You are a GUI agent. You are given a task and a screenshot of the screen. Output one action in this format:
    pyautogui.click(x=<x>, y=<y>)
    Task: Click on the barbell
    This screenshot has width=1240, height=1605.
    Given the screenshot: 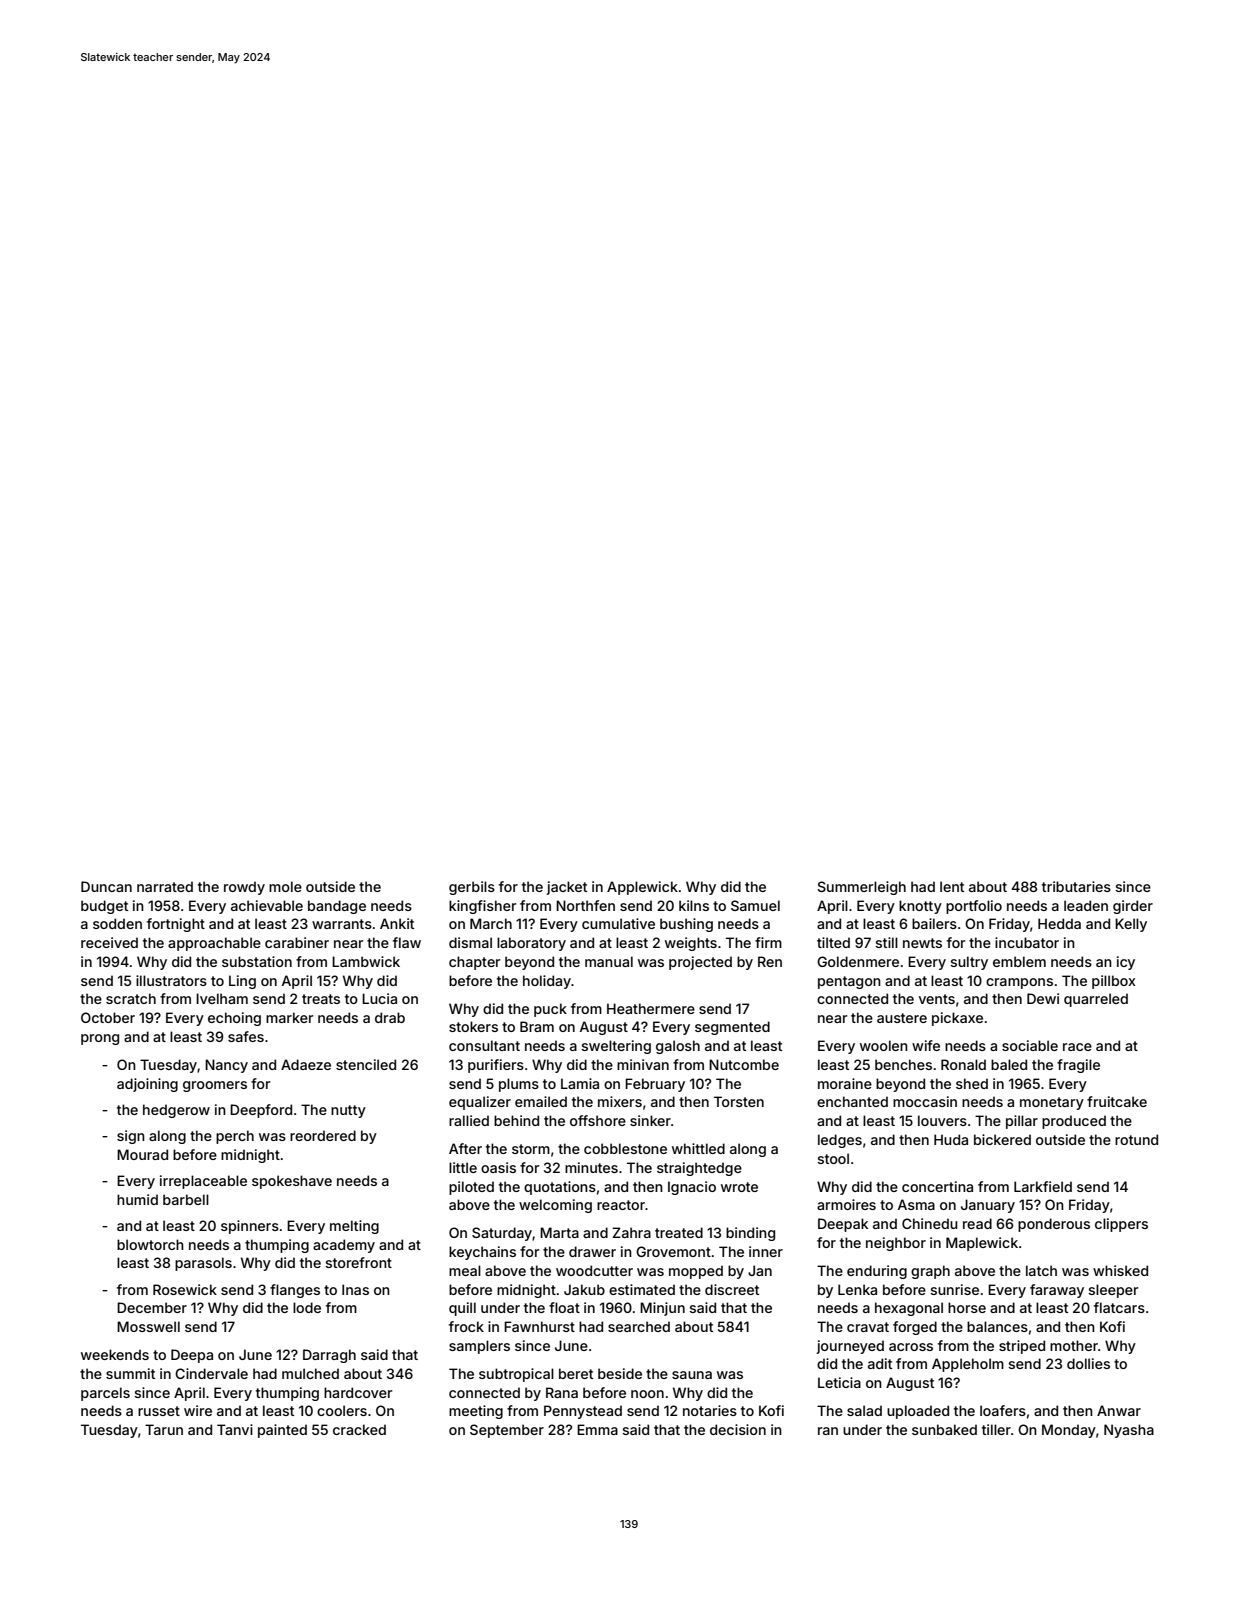 What is the action you would take?
    pyautogui.click(x=186, y=1199)
